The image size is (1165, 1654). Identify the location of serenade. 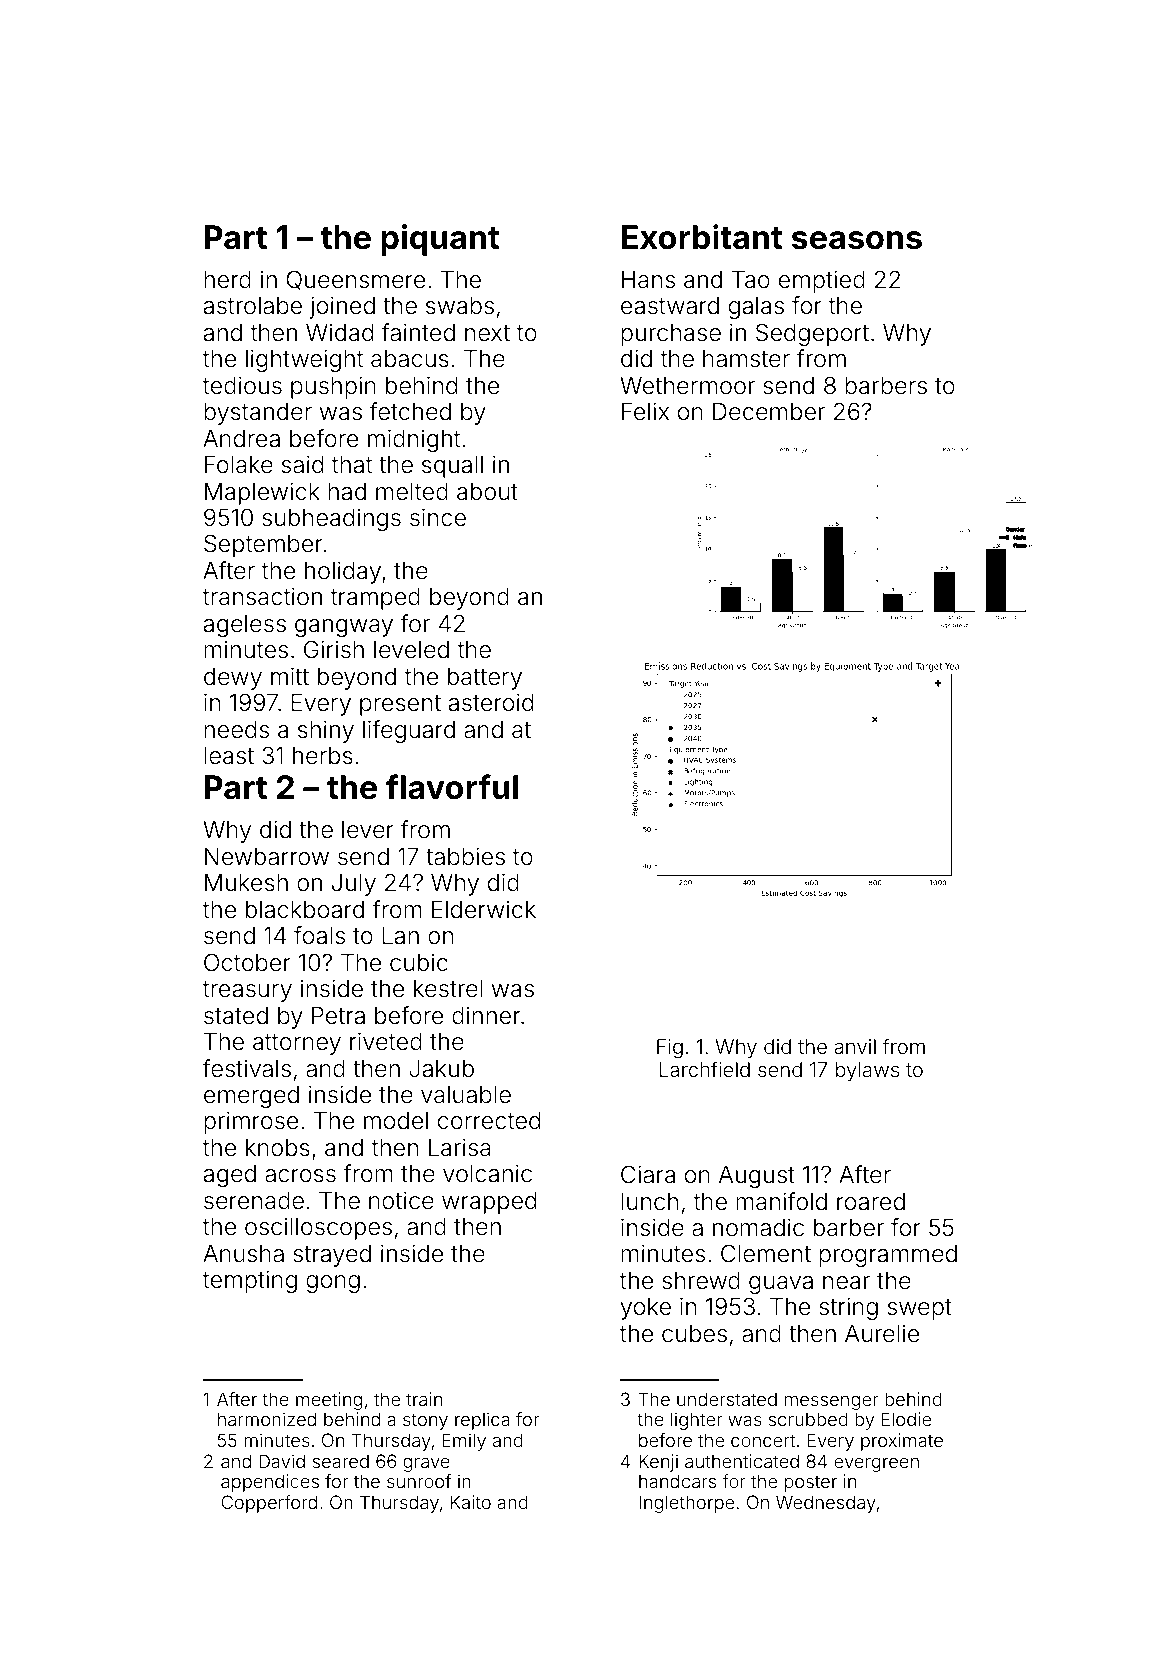
(254, 1201).
